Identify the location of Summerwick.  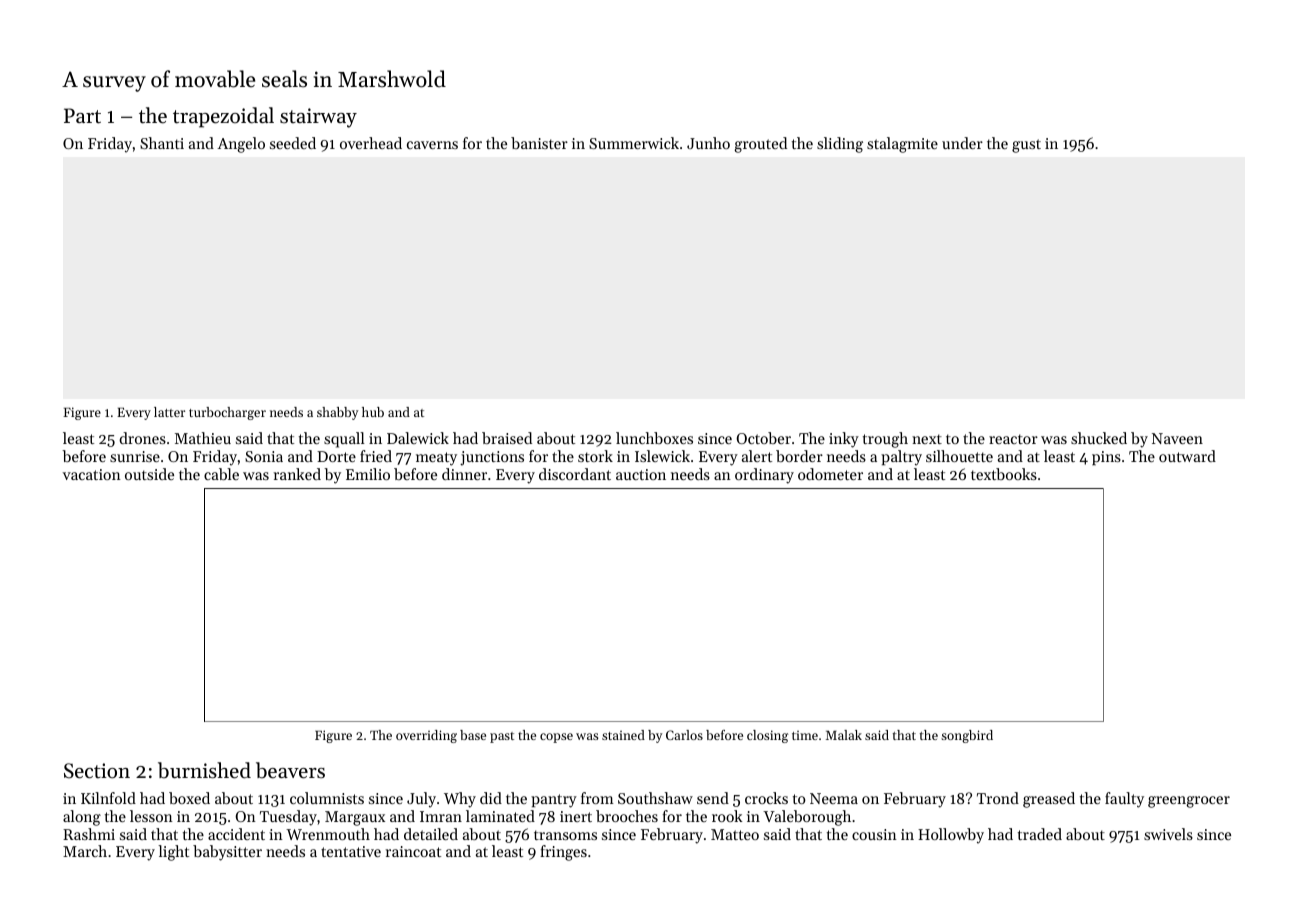
(634, 143).
